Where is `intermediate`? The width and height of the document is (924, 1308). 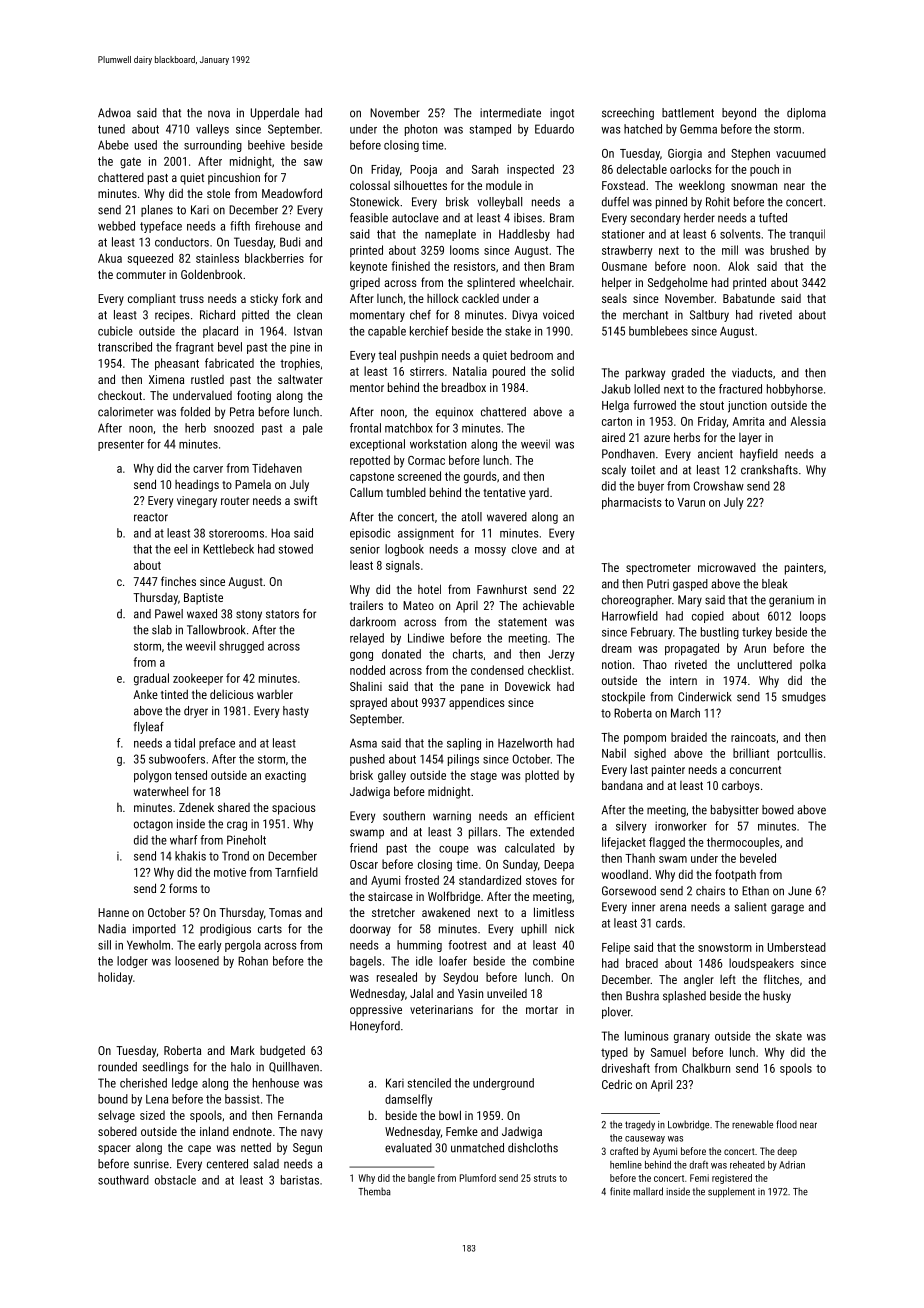 intermediate is located at coordinates (510, 113).
